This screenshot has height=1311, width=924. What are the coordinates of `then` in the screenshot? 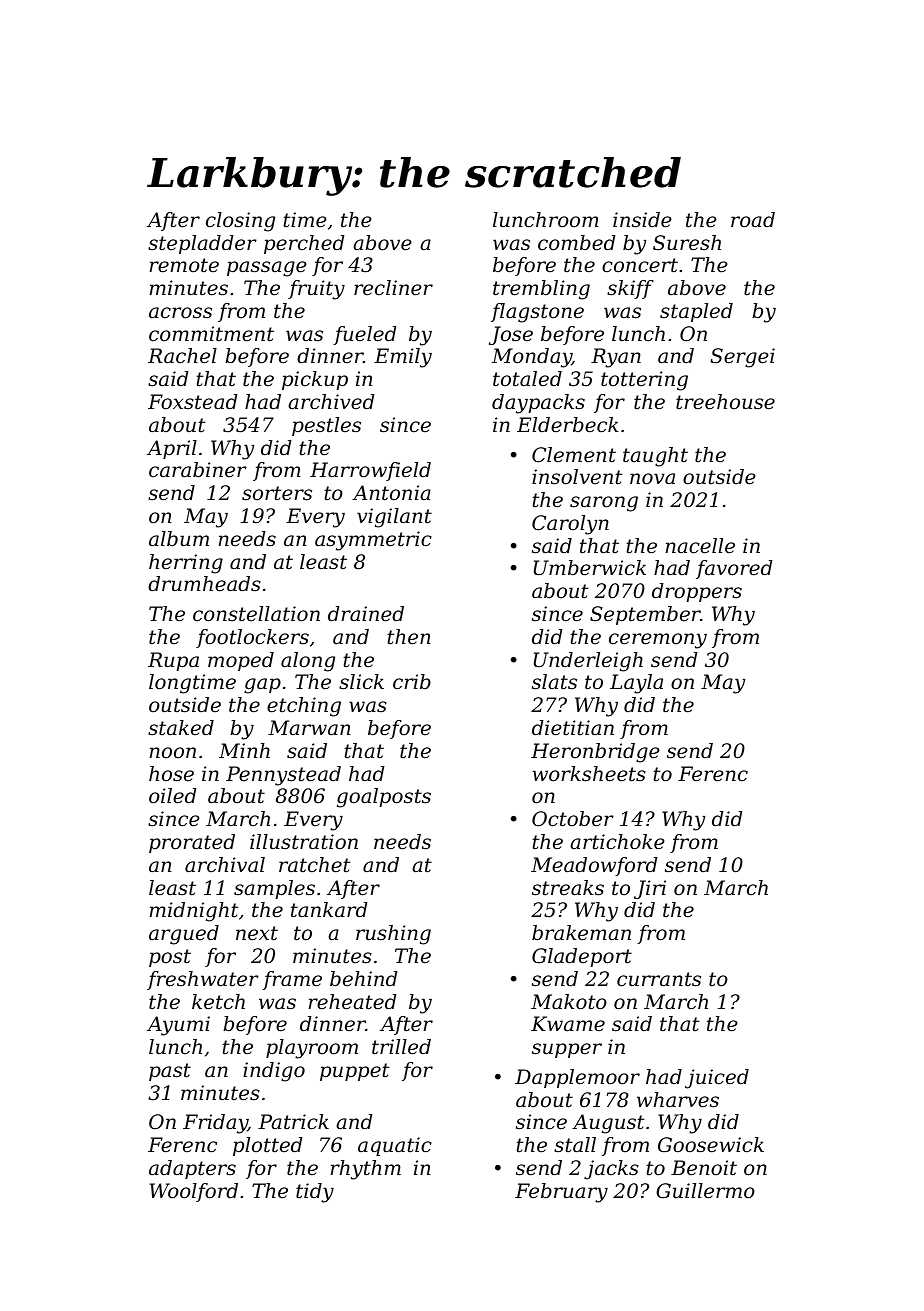 It's located at (409, 636).
